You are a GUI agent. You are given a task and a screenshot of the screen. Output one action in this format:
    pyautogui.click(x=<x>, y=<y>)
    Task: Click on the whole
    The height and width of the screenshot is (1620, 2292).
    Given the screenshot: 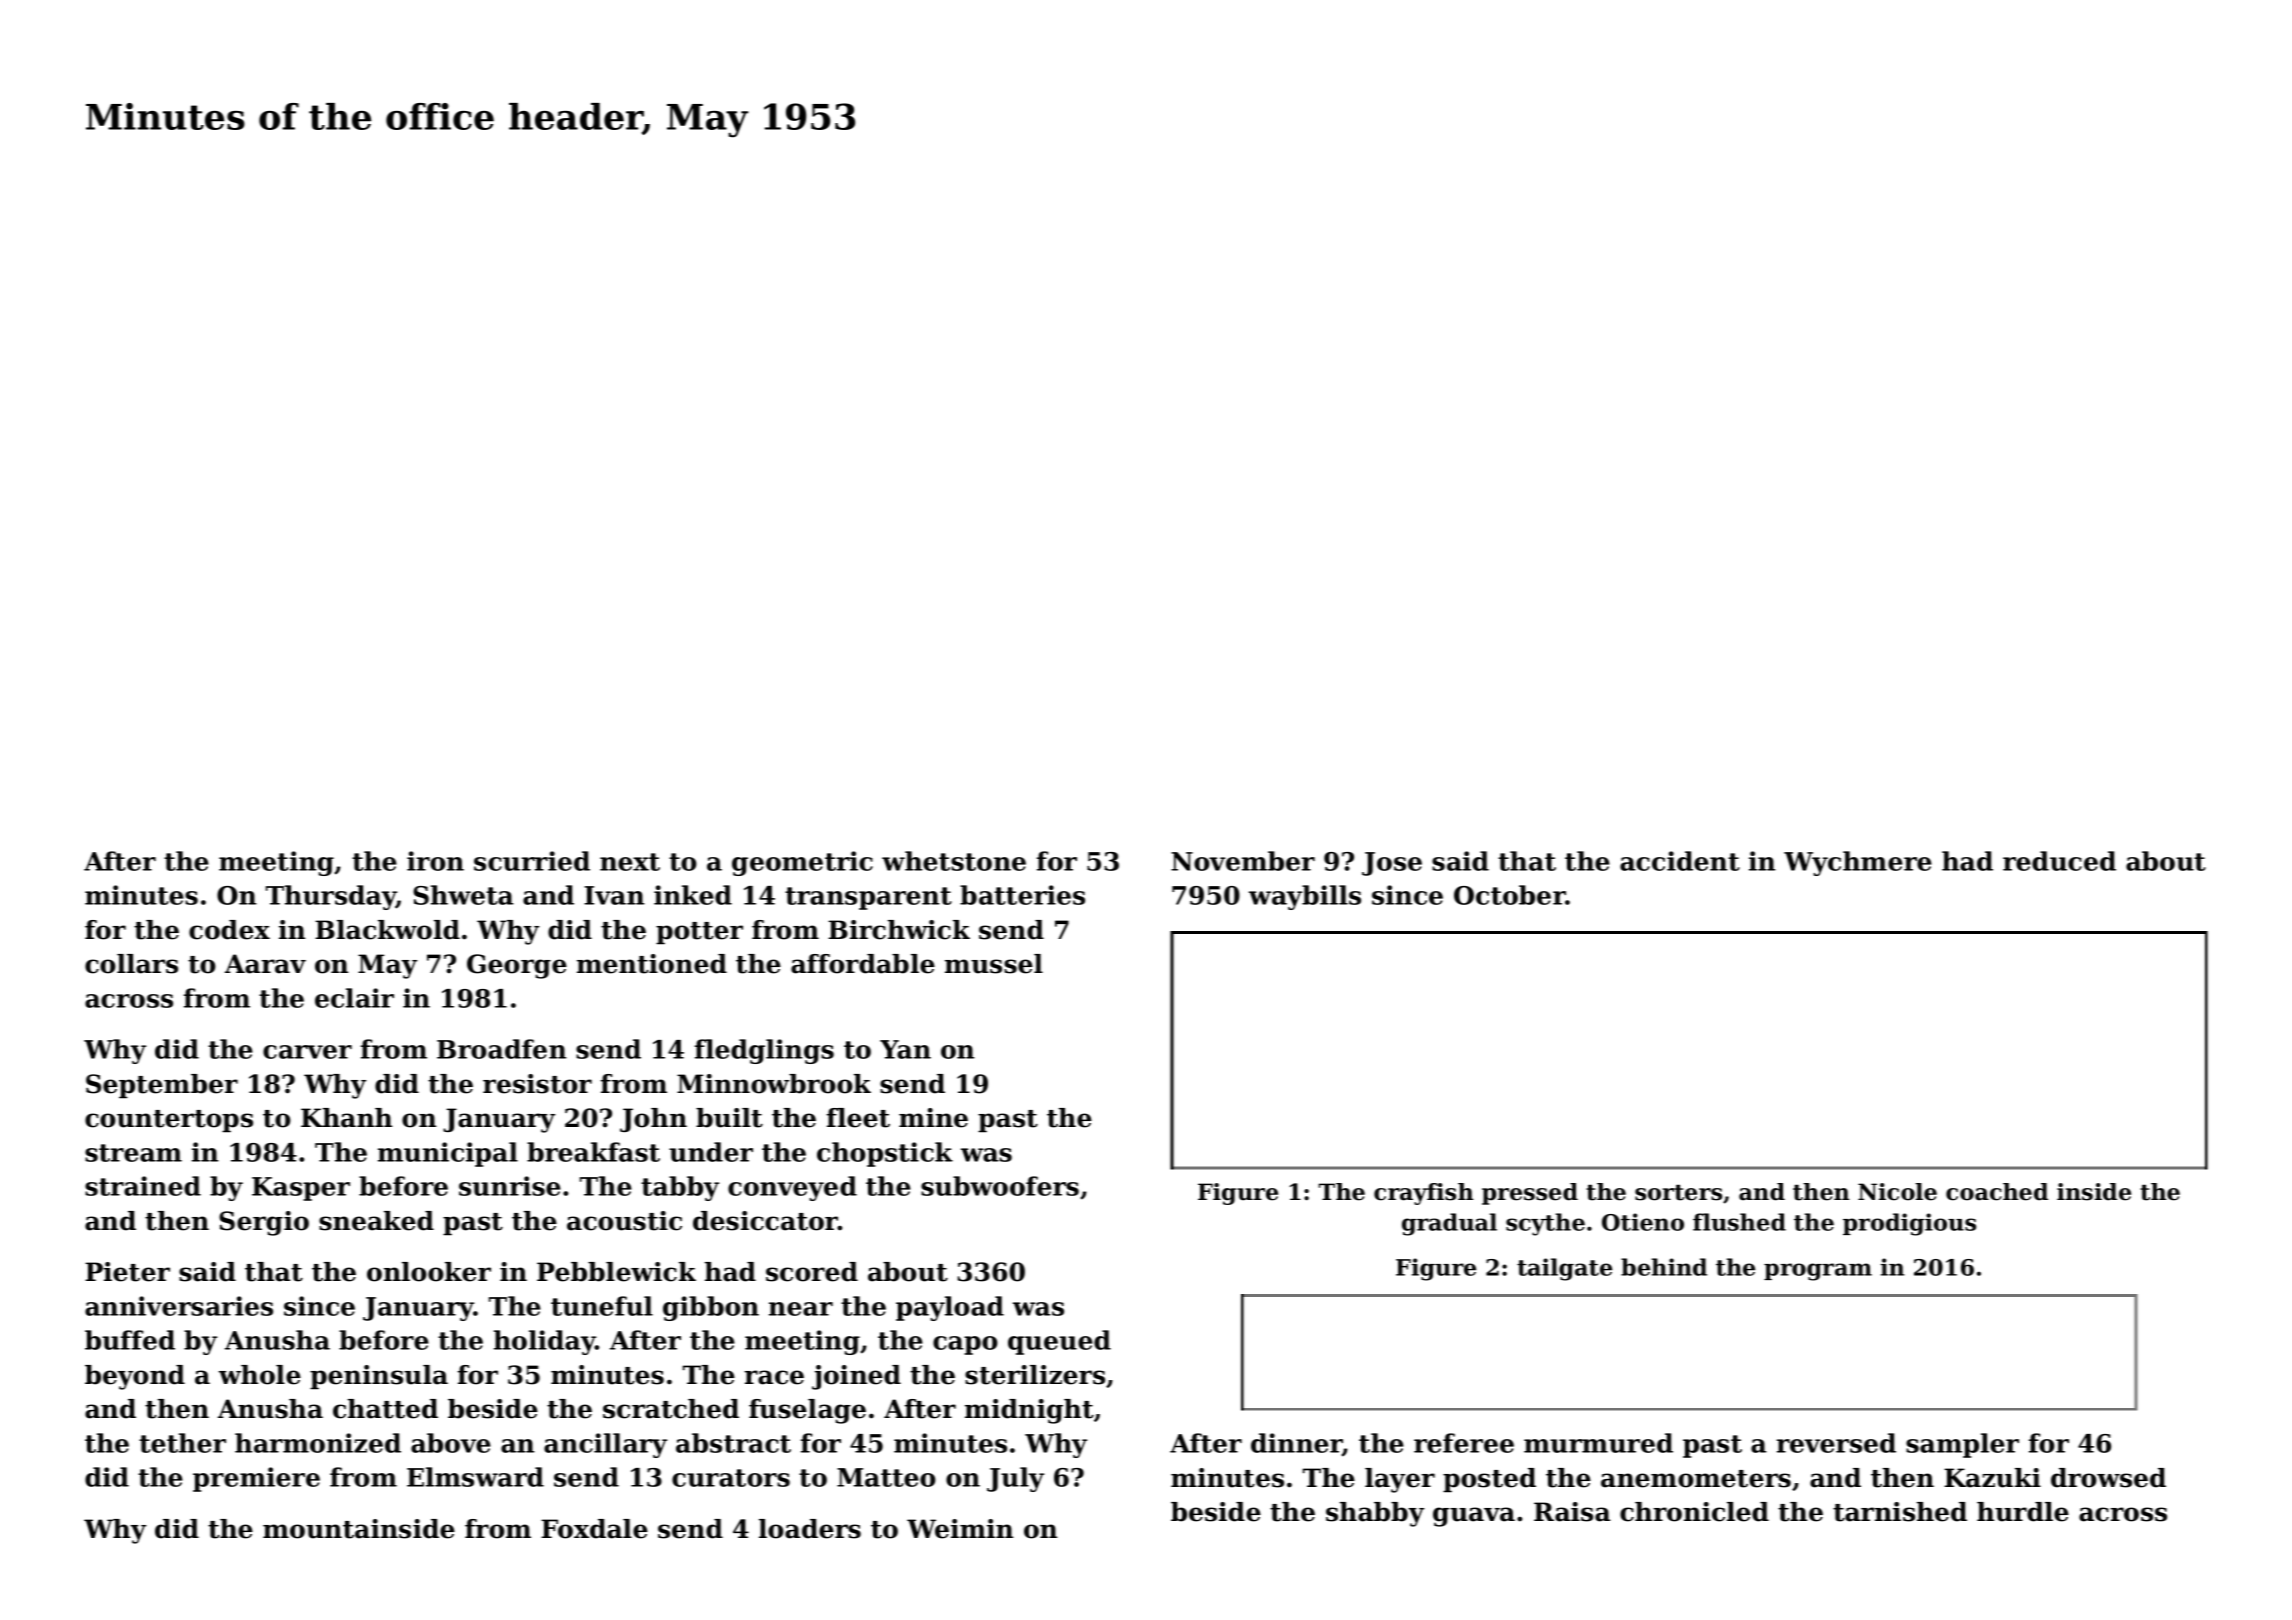 What is the action you would take?
    pyautogui.click(x=260, y=1375)
